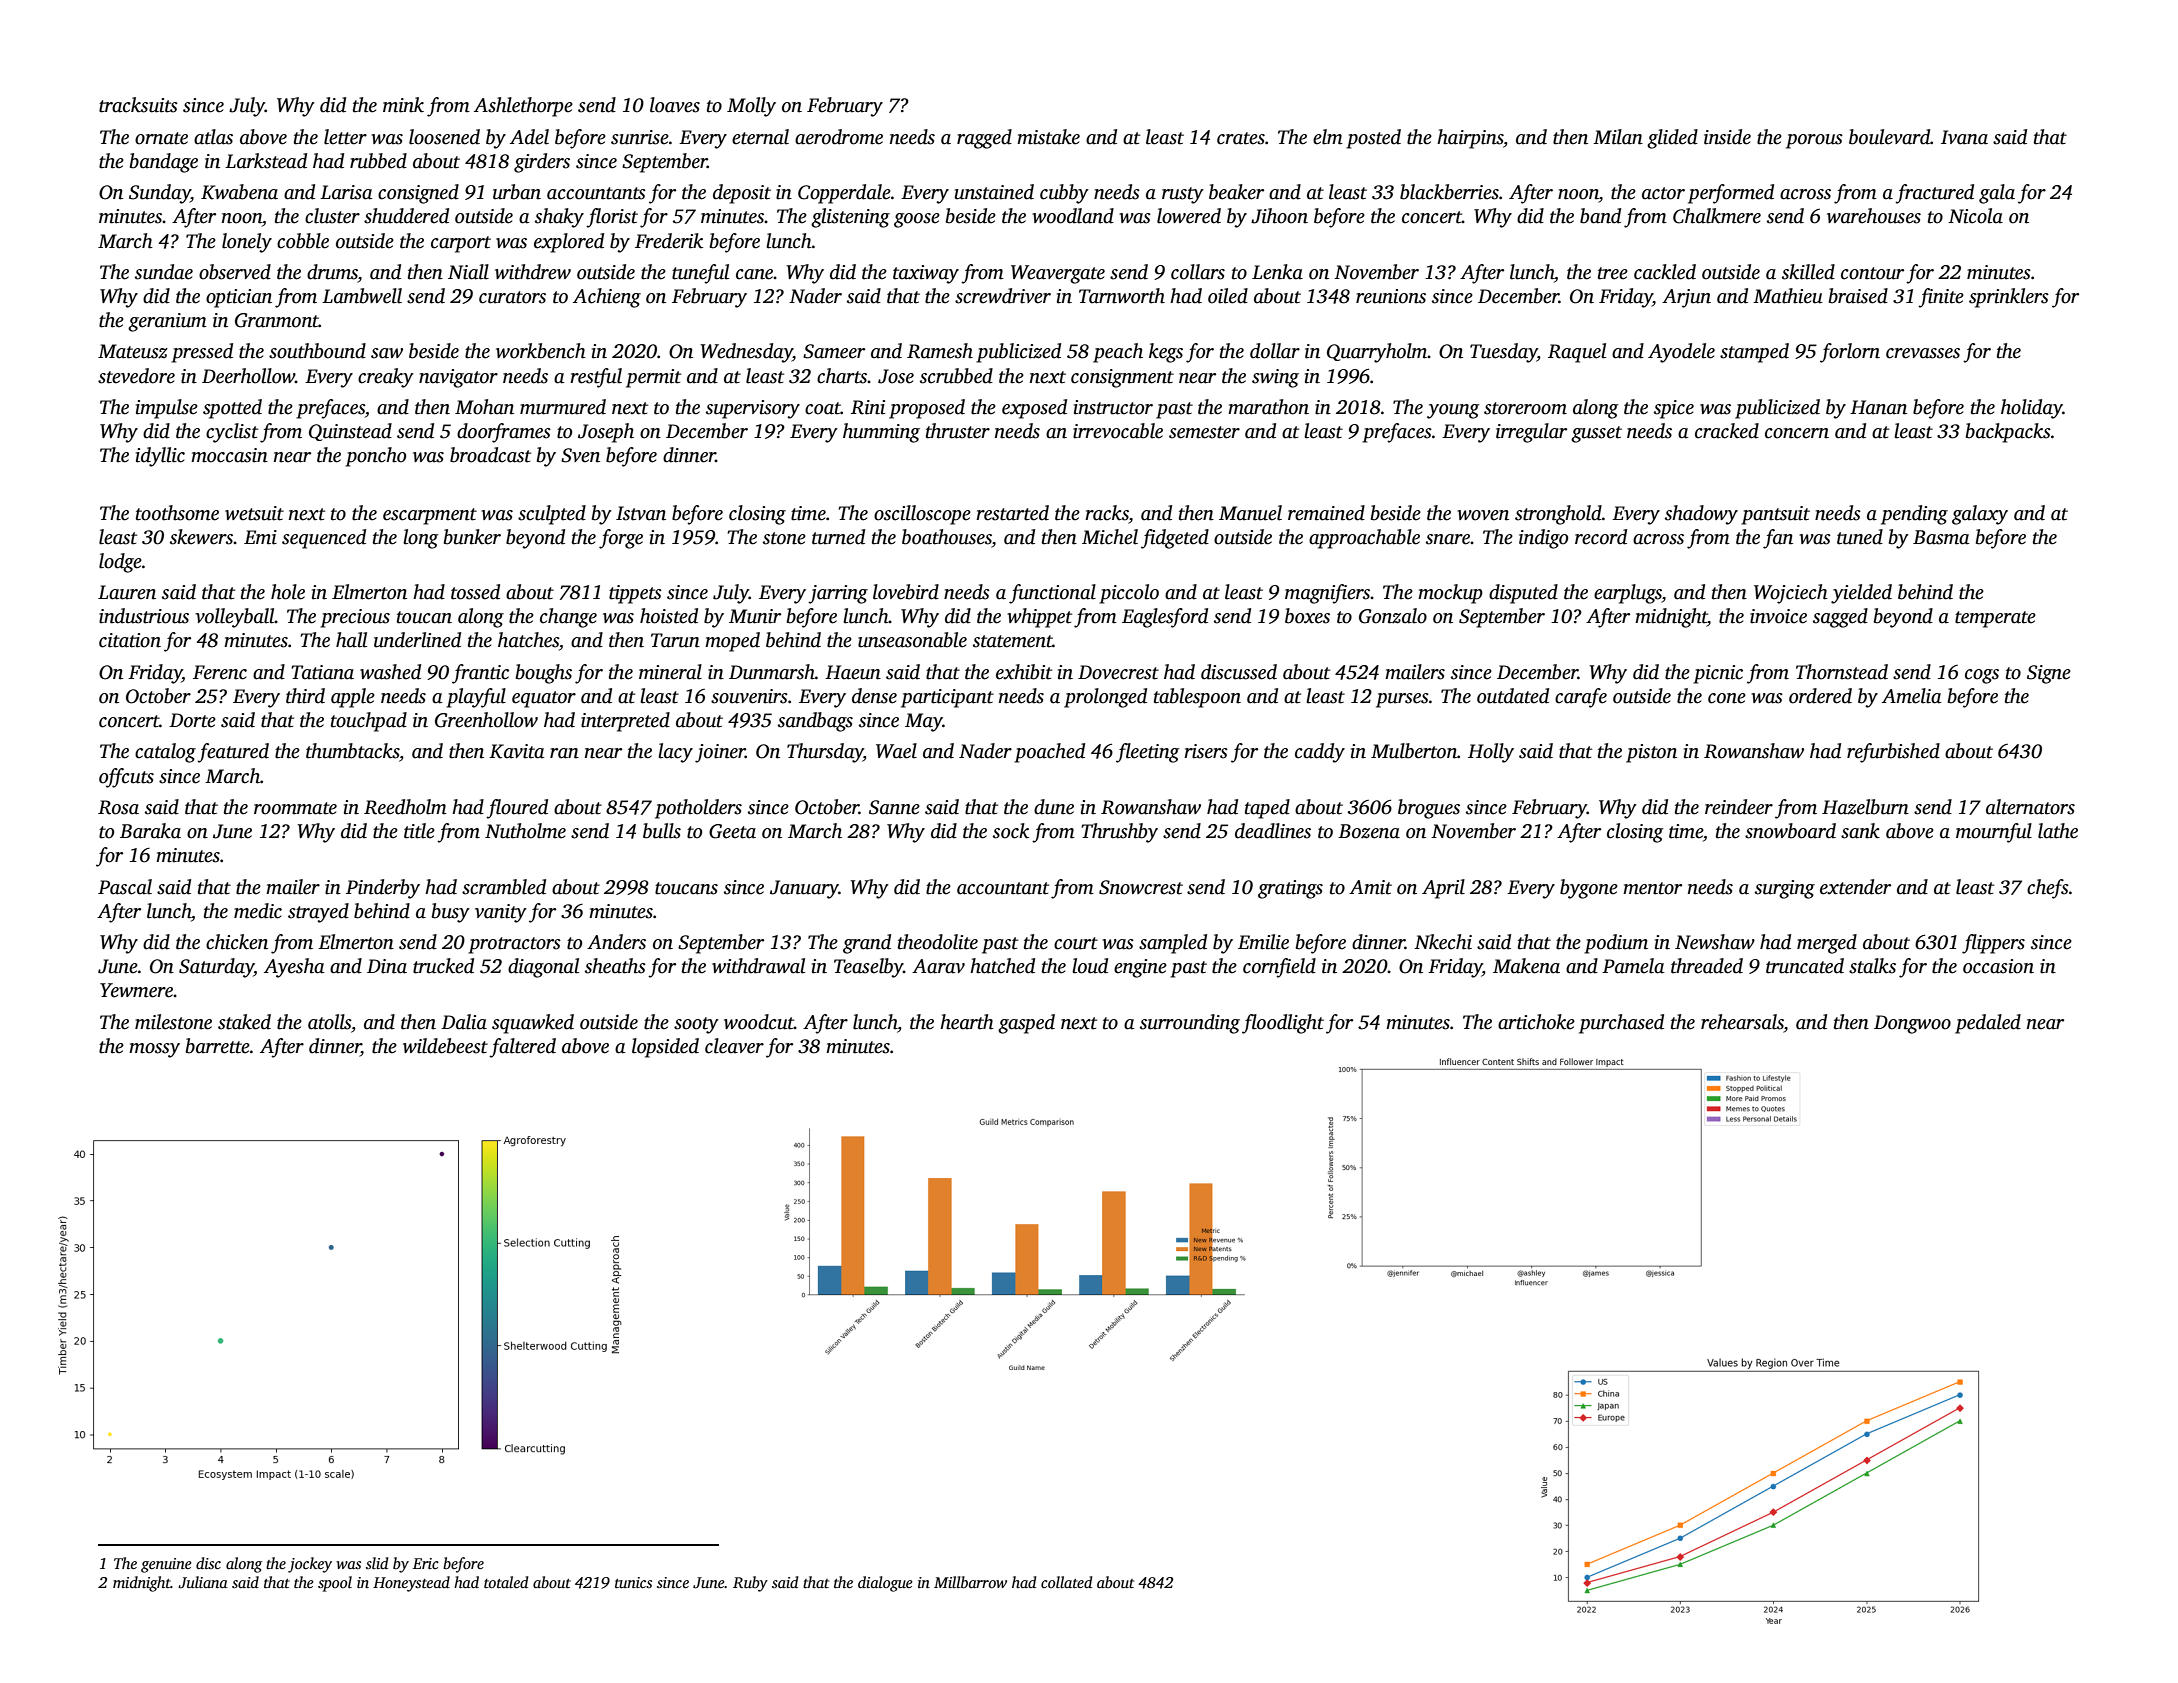 The height and width of the image is (1683, 2178). Describe the element at coordinates (2032, 409) in the image. I see `holiday` at that location.
